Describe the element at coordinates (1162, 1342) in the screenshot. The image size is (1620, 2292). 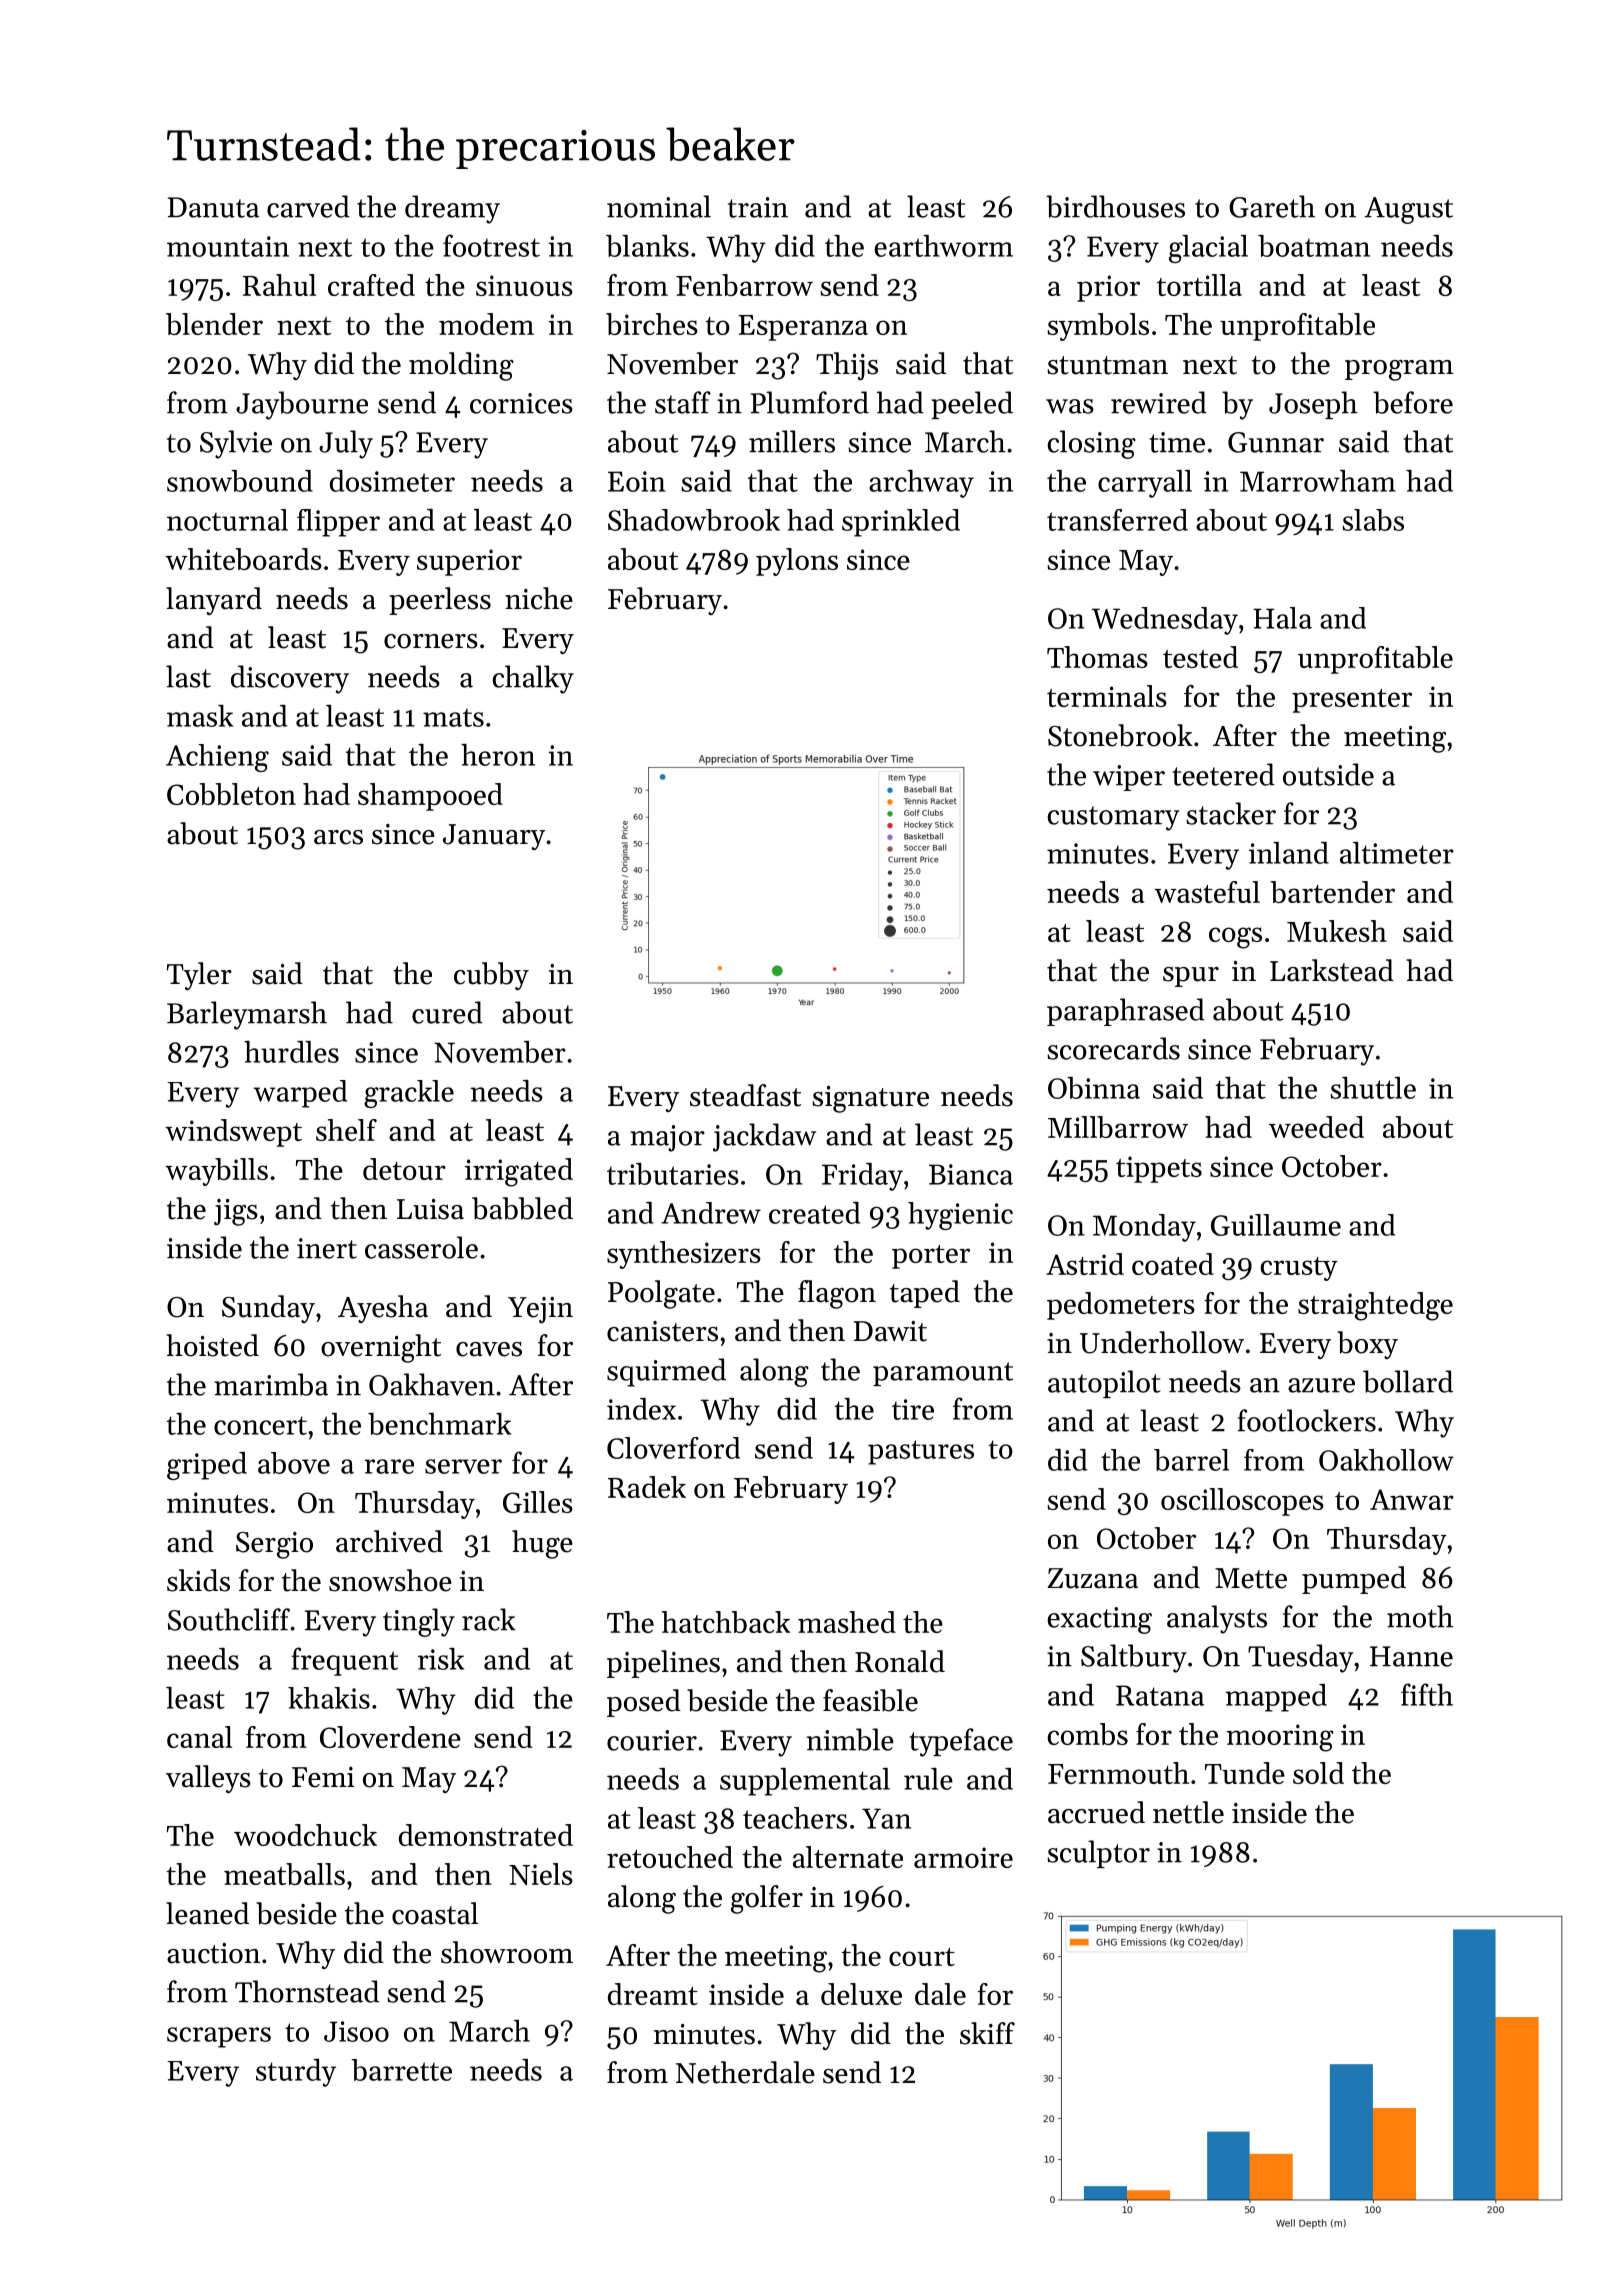
I see `Underhollow` at that location.
